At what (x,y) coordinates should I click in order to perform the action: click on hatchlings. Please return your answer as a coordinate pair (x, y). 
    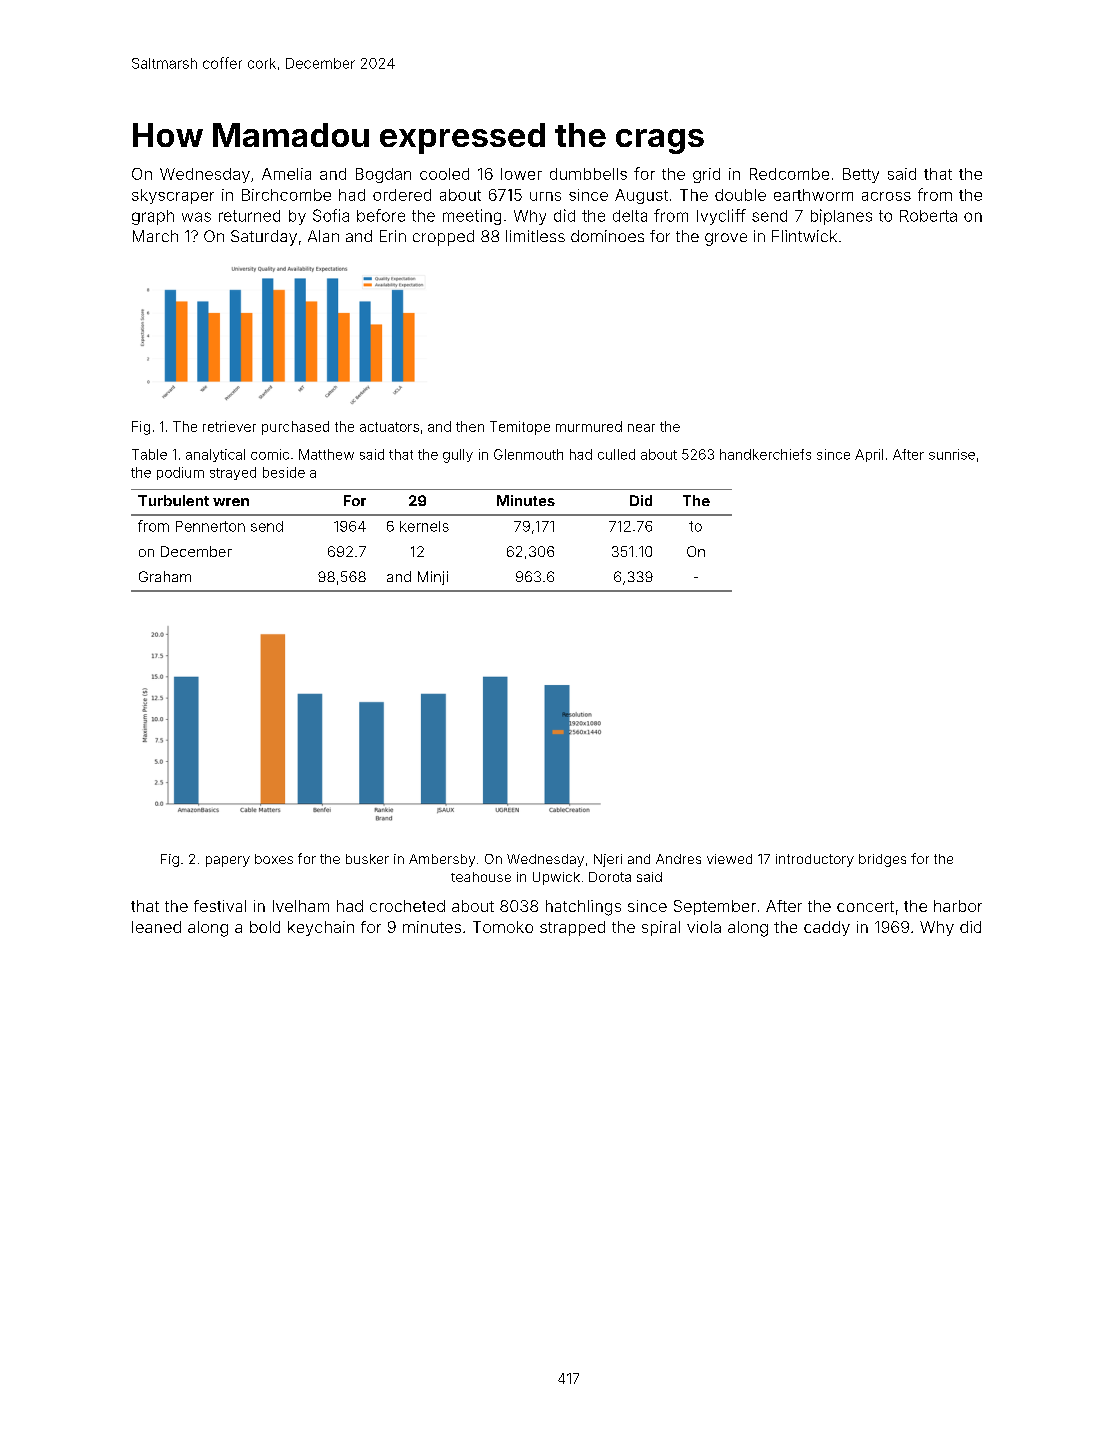
    Looking at the image, I should click on (583, 908).
